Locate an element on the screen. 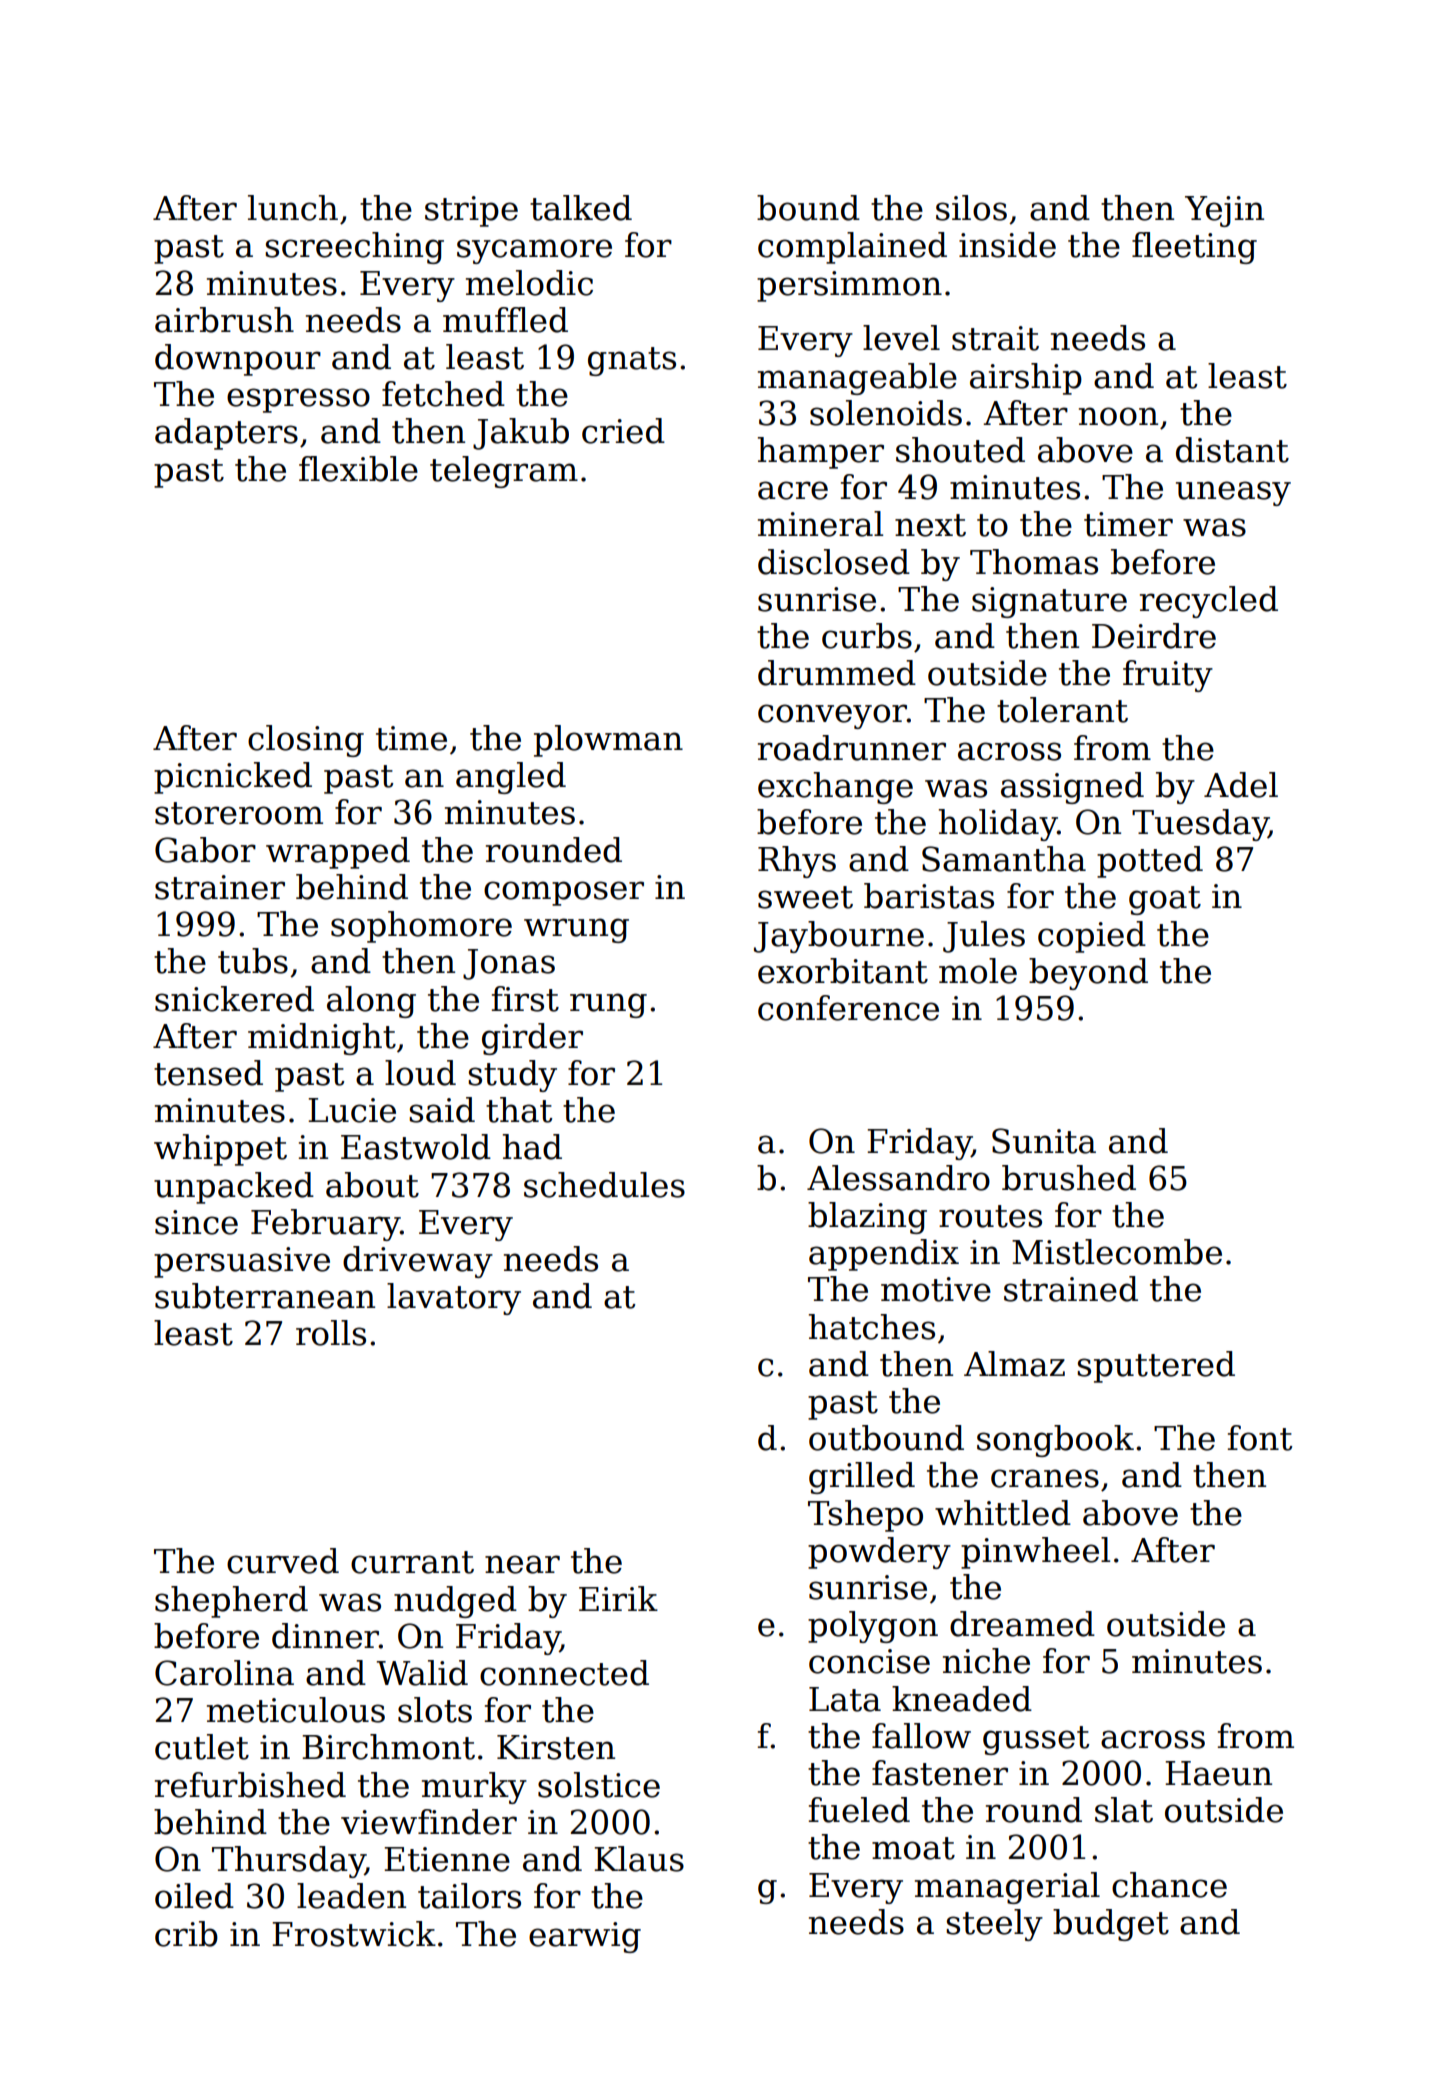  curved is located at coordinates (283, 1561).
